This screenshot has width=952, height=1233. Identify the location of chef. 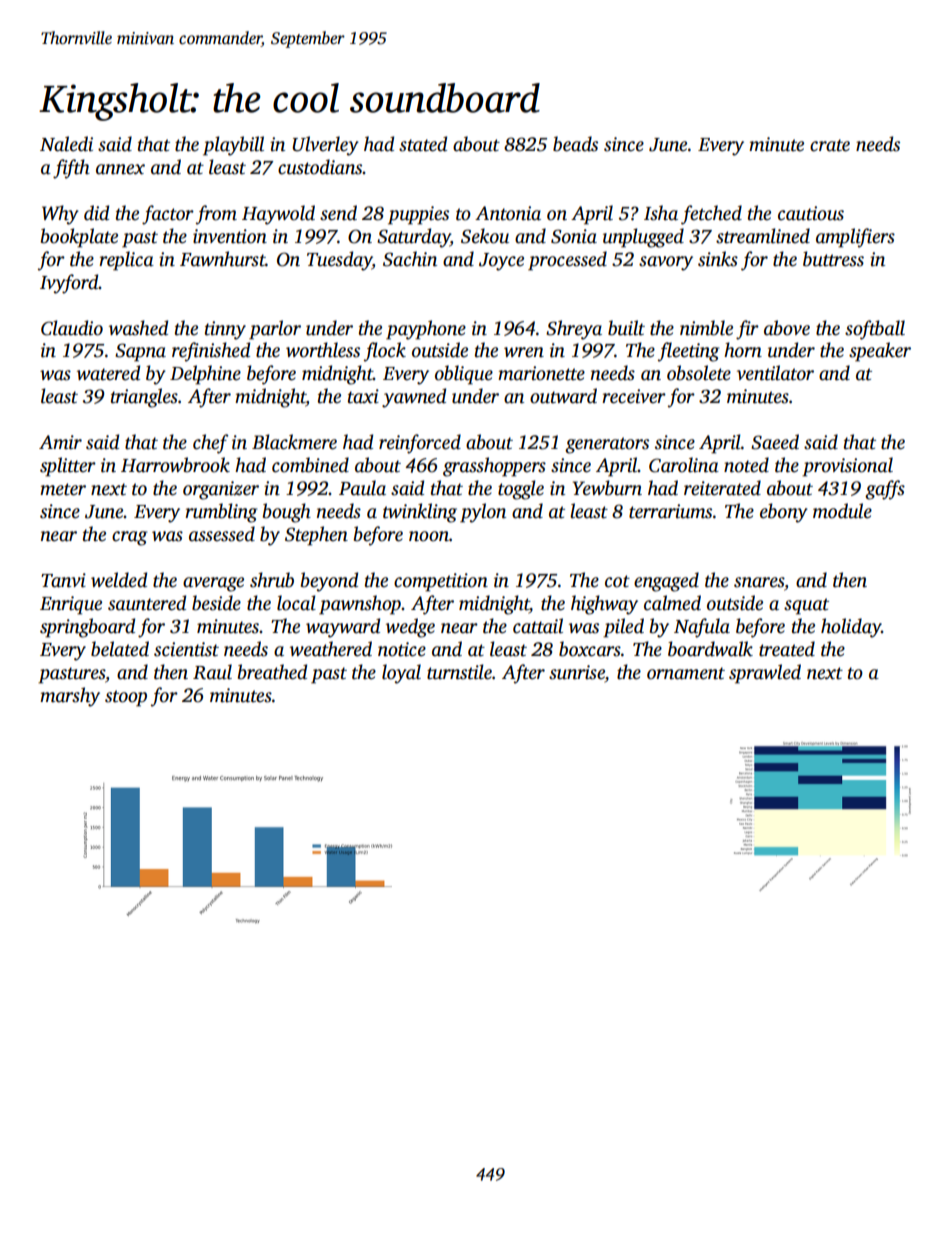
(211, 444).
